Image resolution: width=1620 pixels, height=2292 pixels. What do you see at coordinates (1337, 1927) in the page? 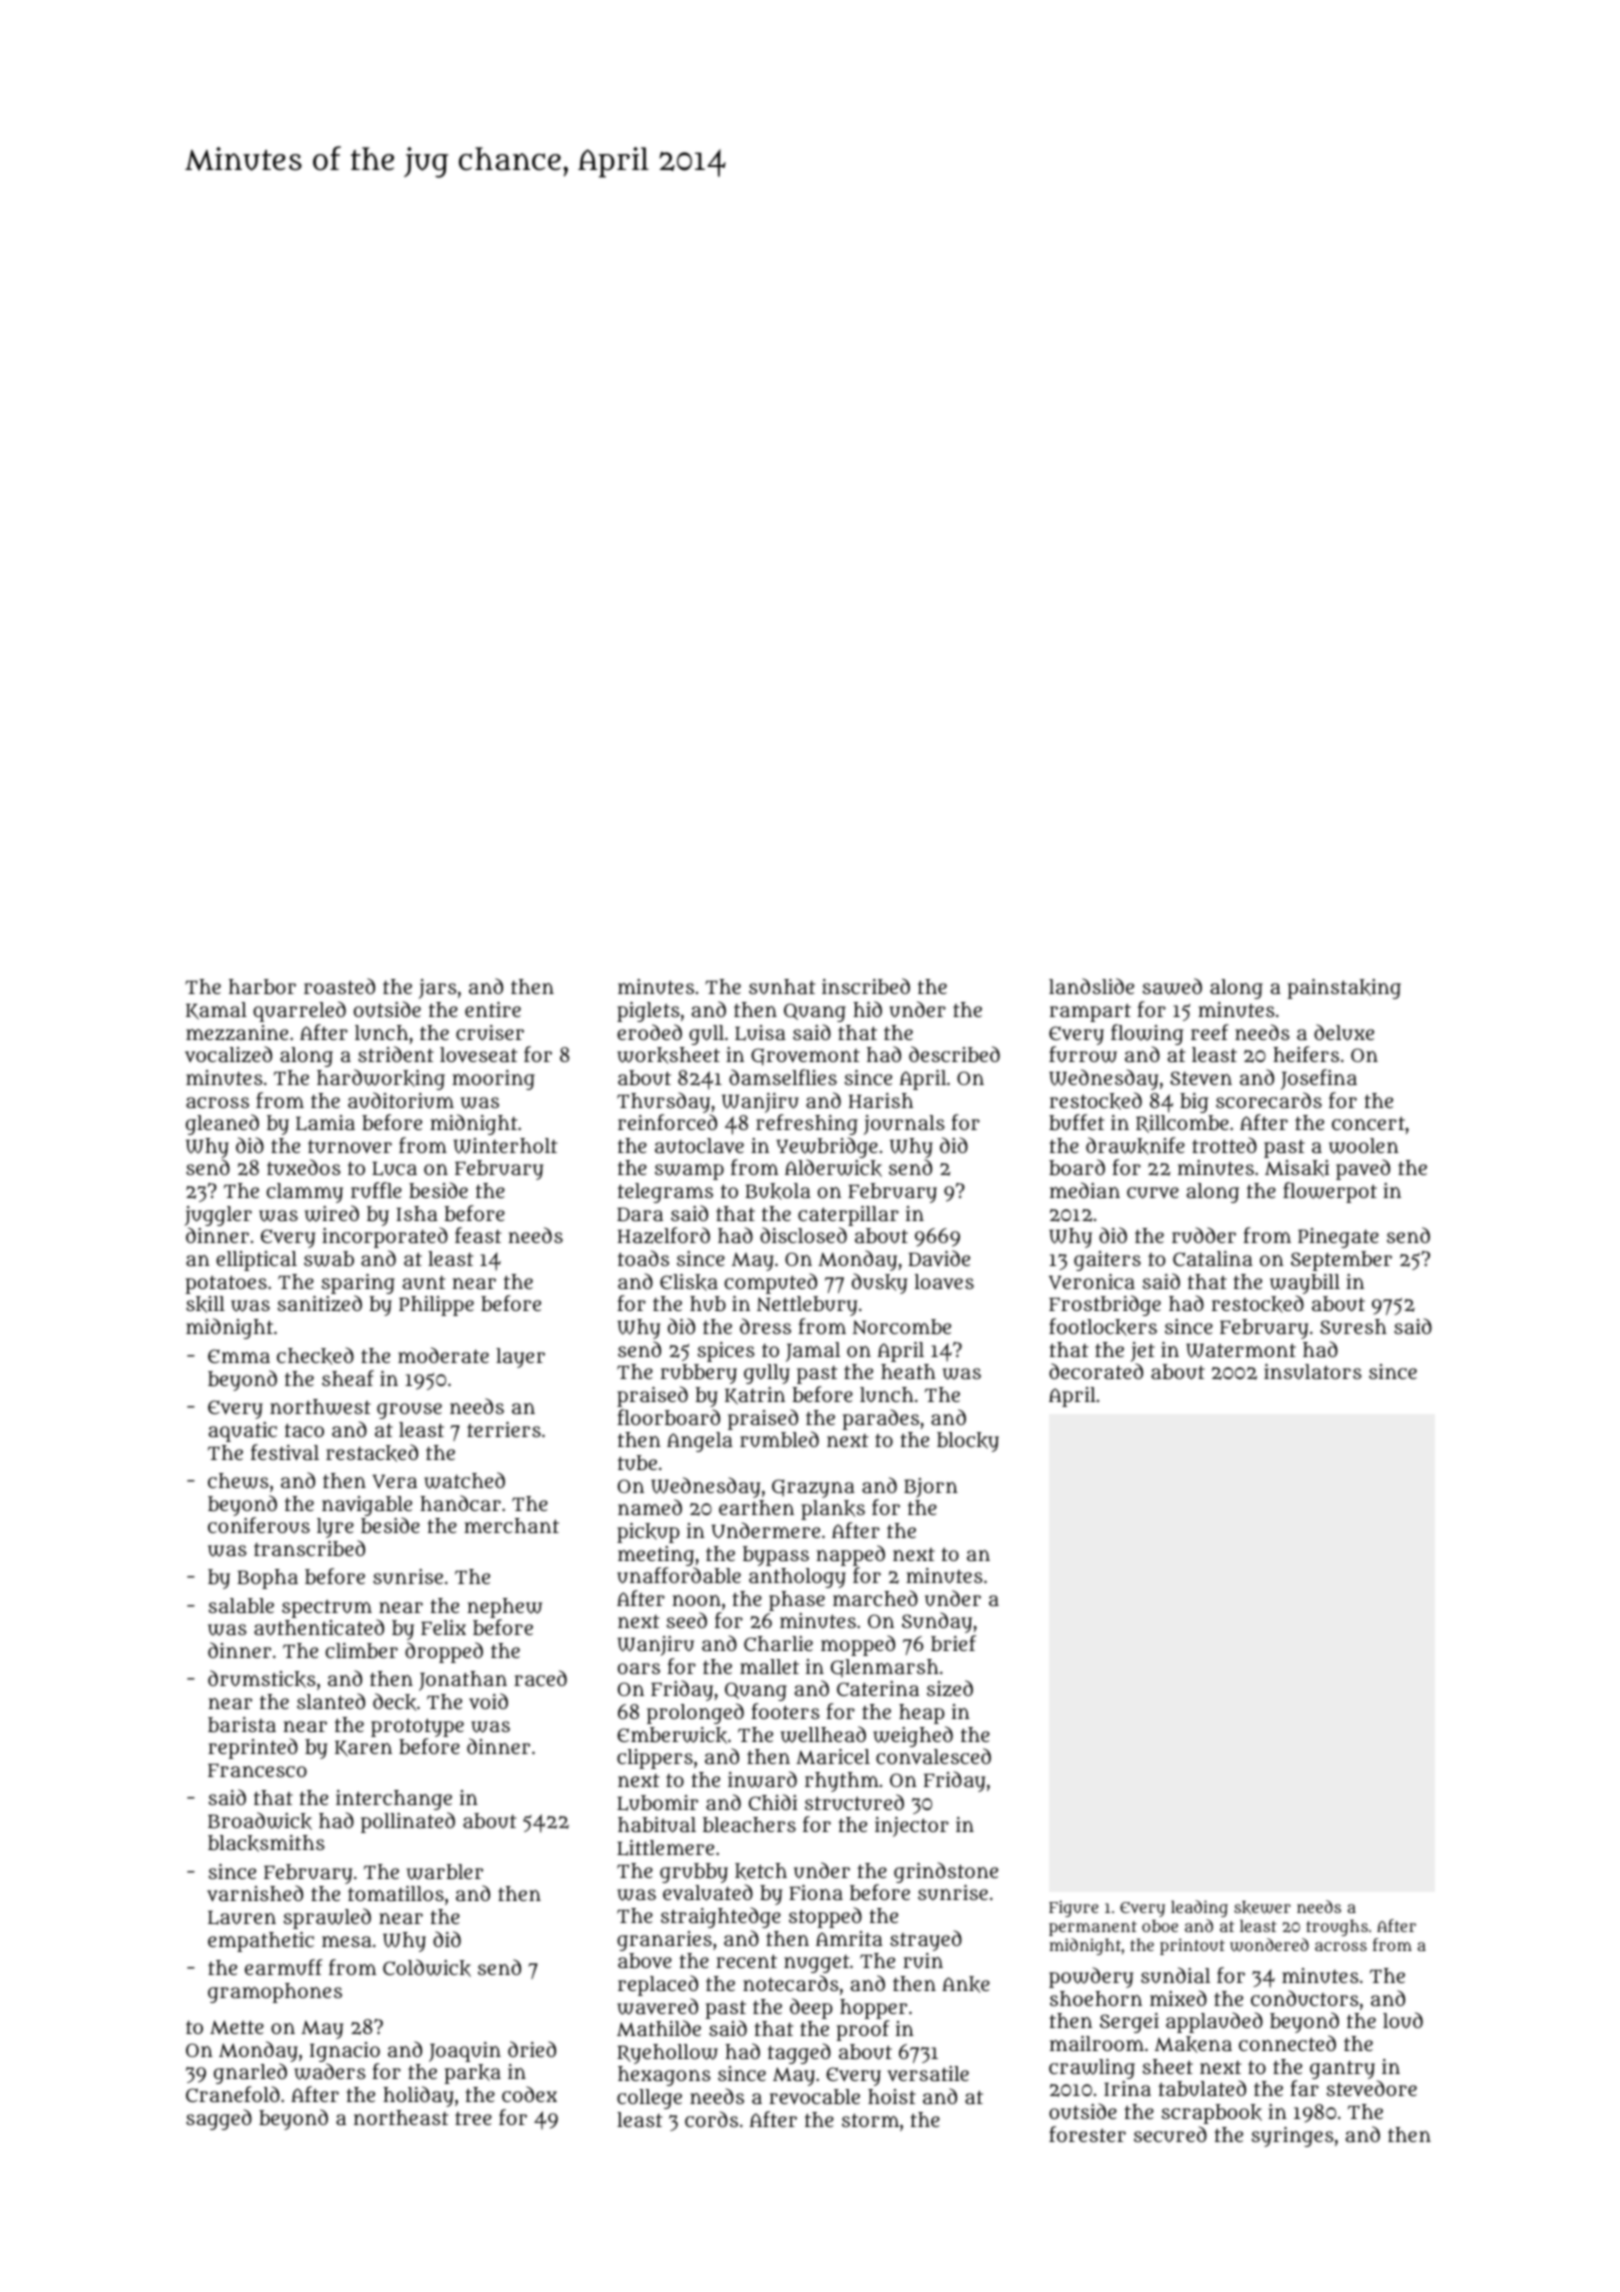
I see `troughs` at bounding box center [1337, 1927].
